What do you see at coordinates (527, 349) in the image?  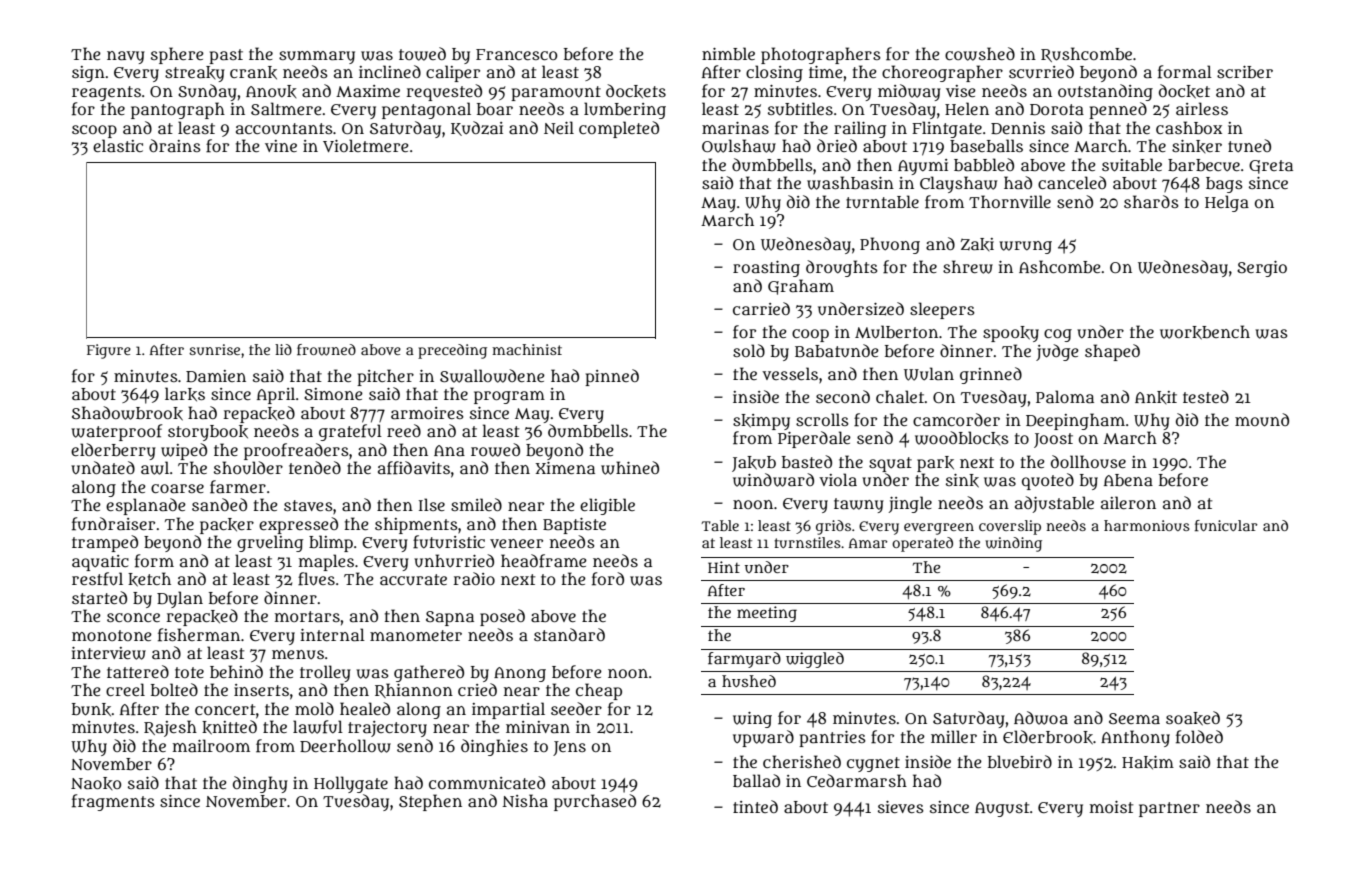 I see `machinist` at bounding box center [527, 349].
